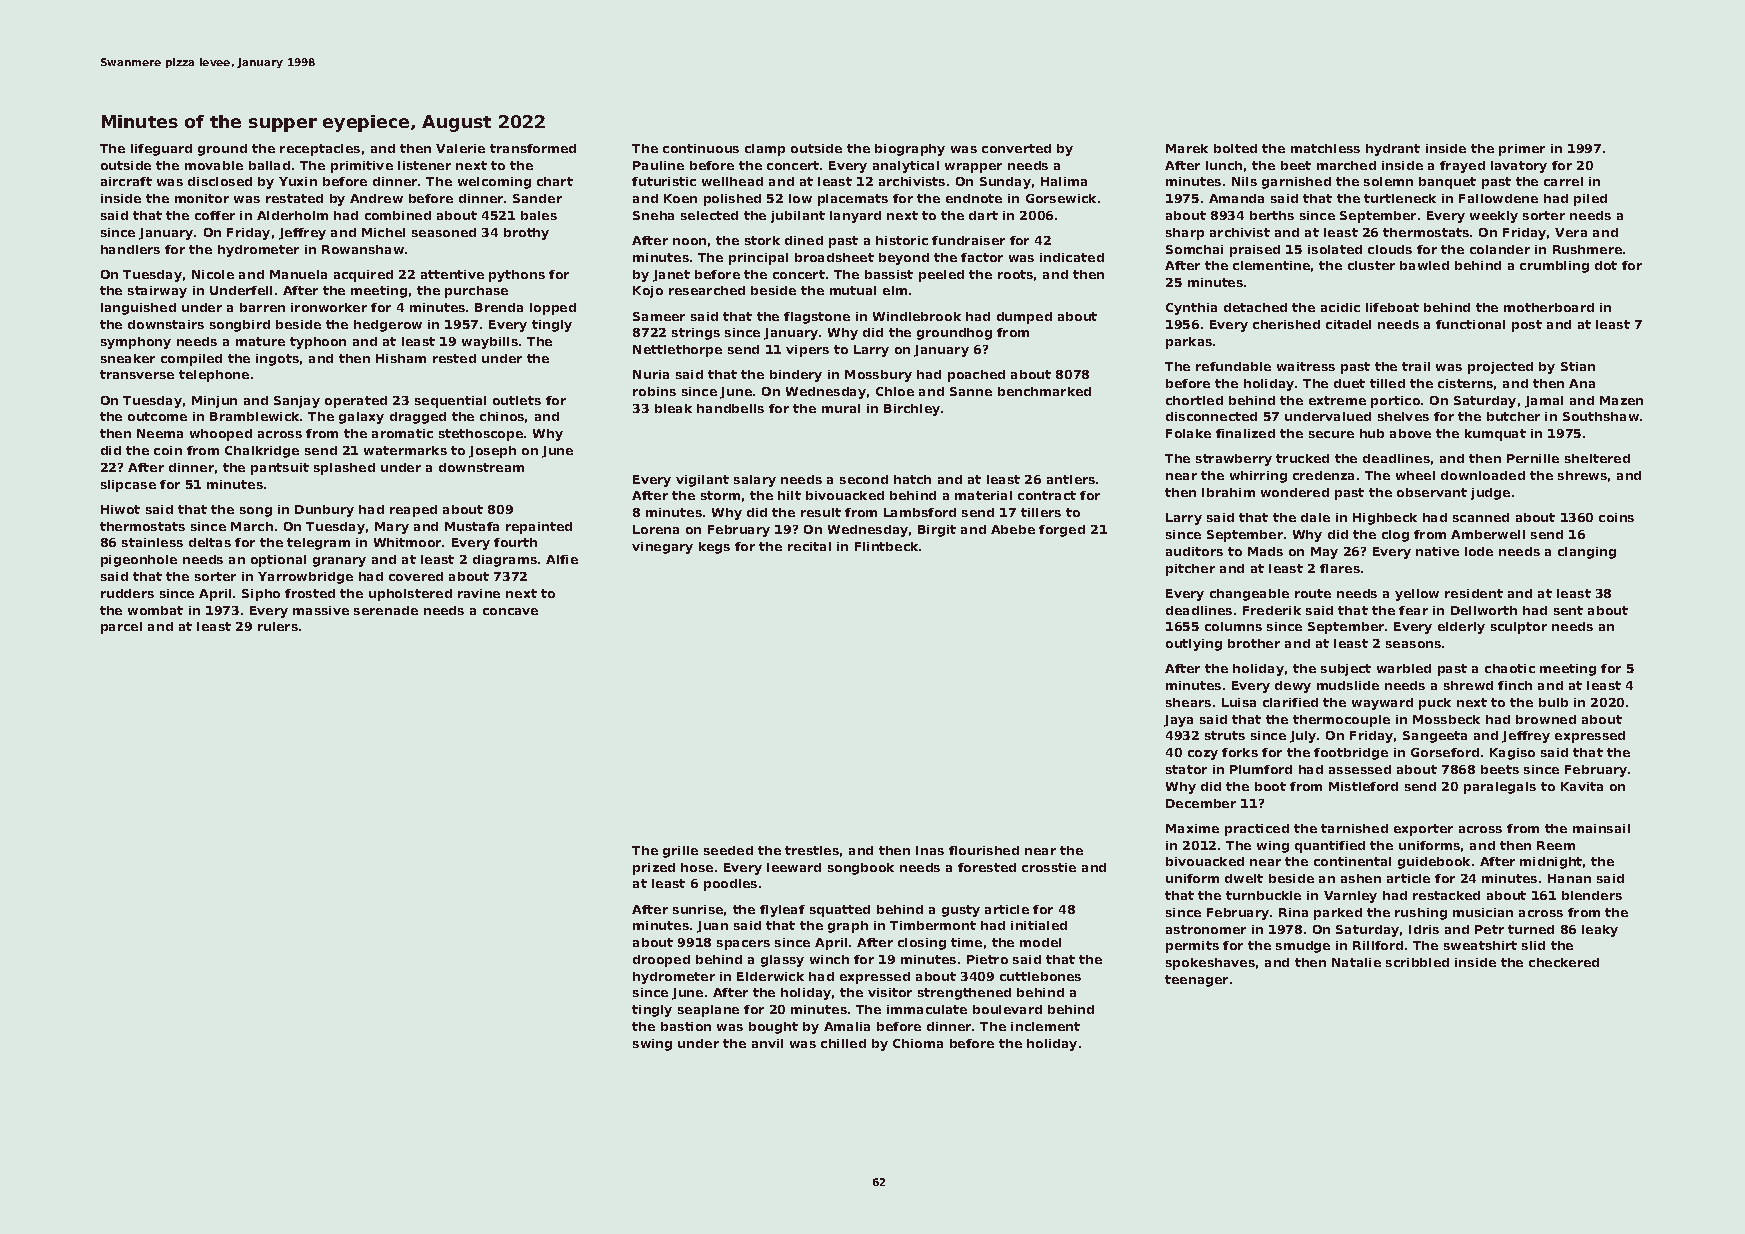 The width and height of the page is (1745, 1234). I want to click on checkered, so click(1564, 962).
